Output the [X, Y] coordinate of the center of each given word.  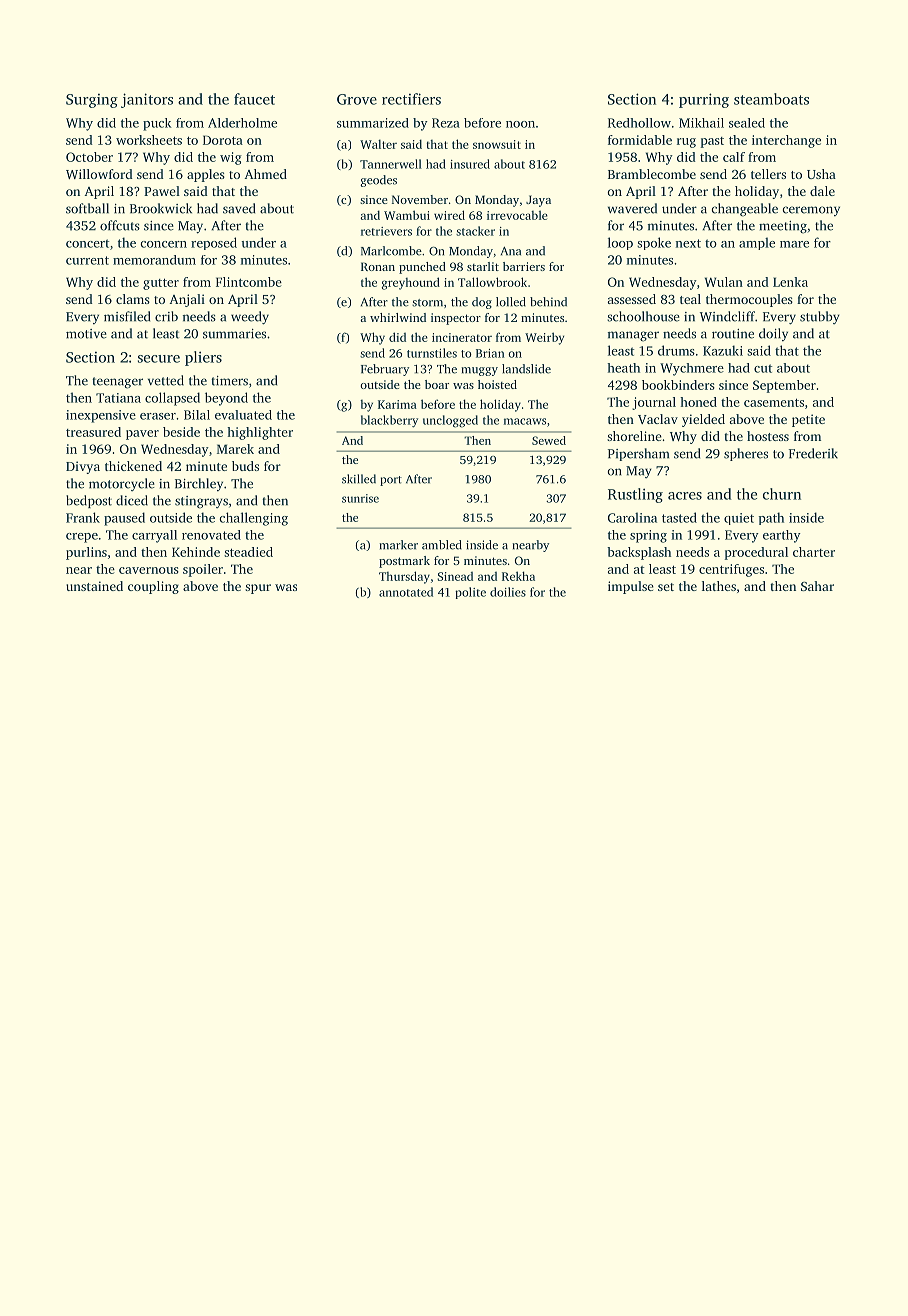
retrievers [386, 231]
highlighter [260, 433]
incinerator [462, 337]
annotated [406, 592]
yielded [703, 420]
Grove [357, 99]
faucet [254, 99]
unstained [94, 586]
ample [757, 243]
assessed [632, 299]
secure [159, 359]
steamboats [771, 99]
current [87, 260]
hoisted [497, 384]
